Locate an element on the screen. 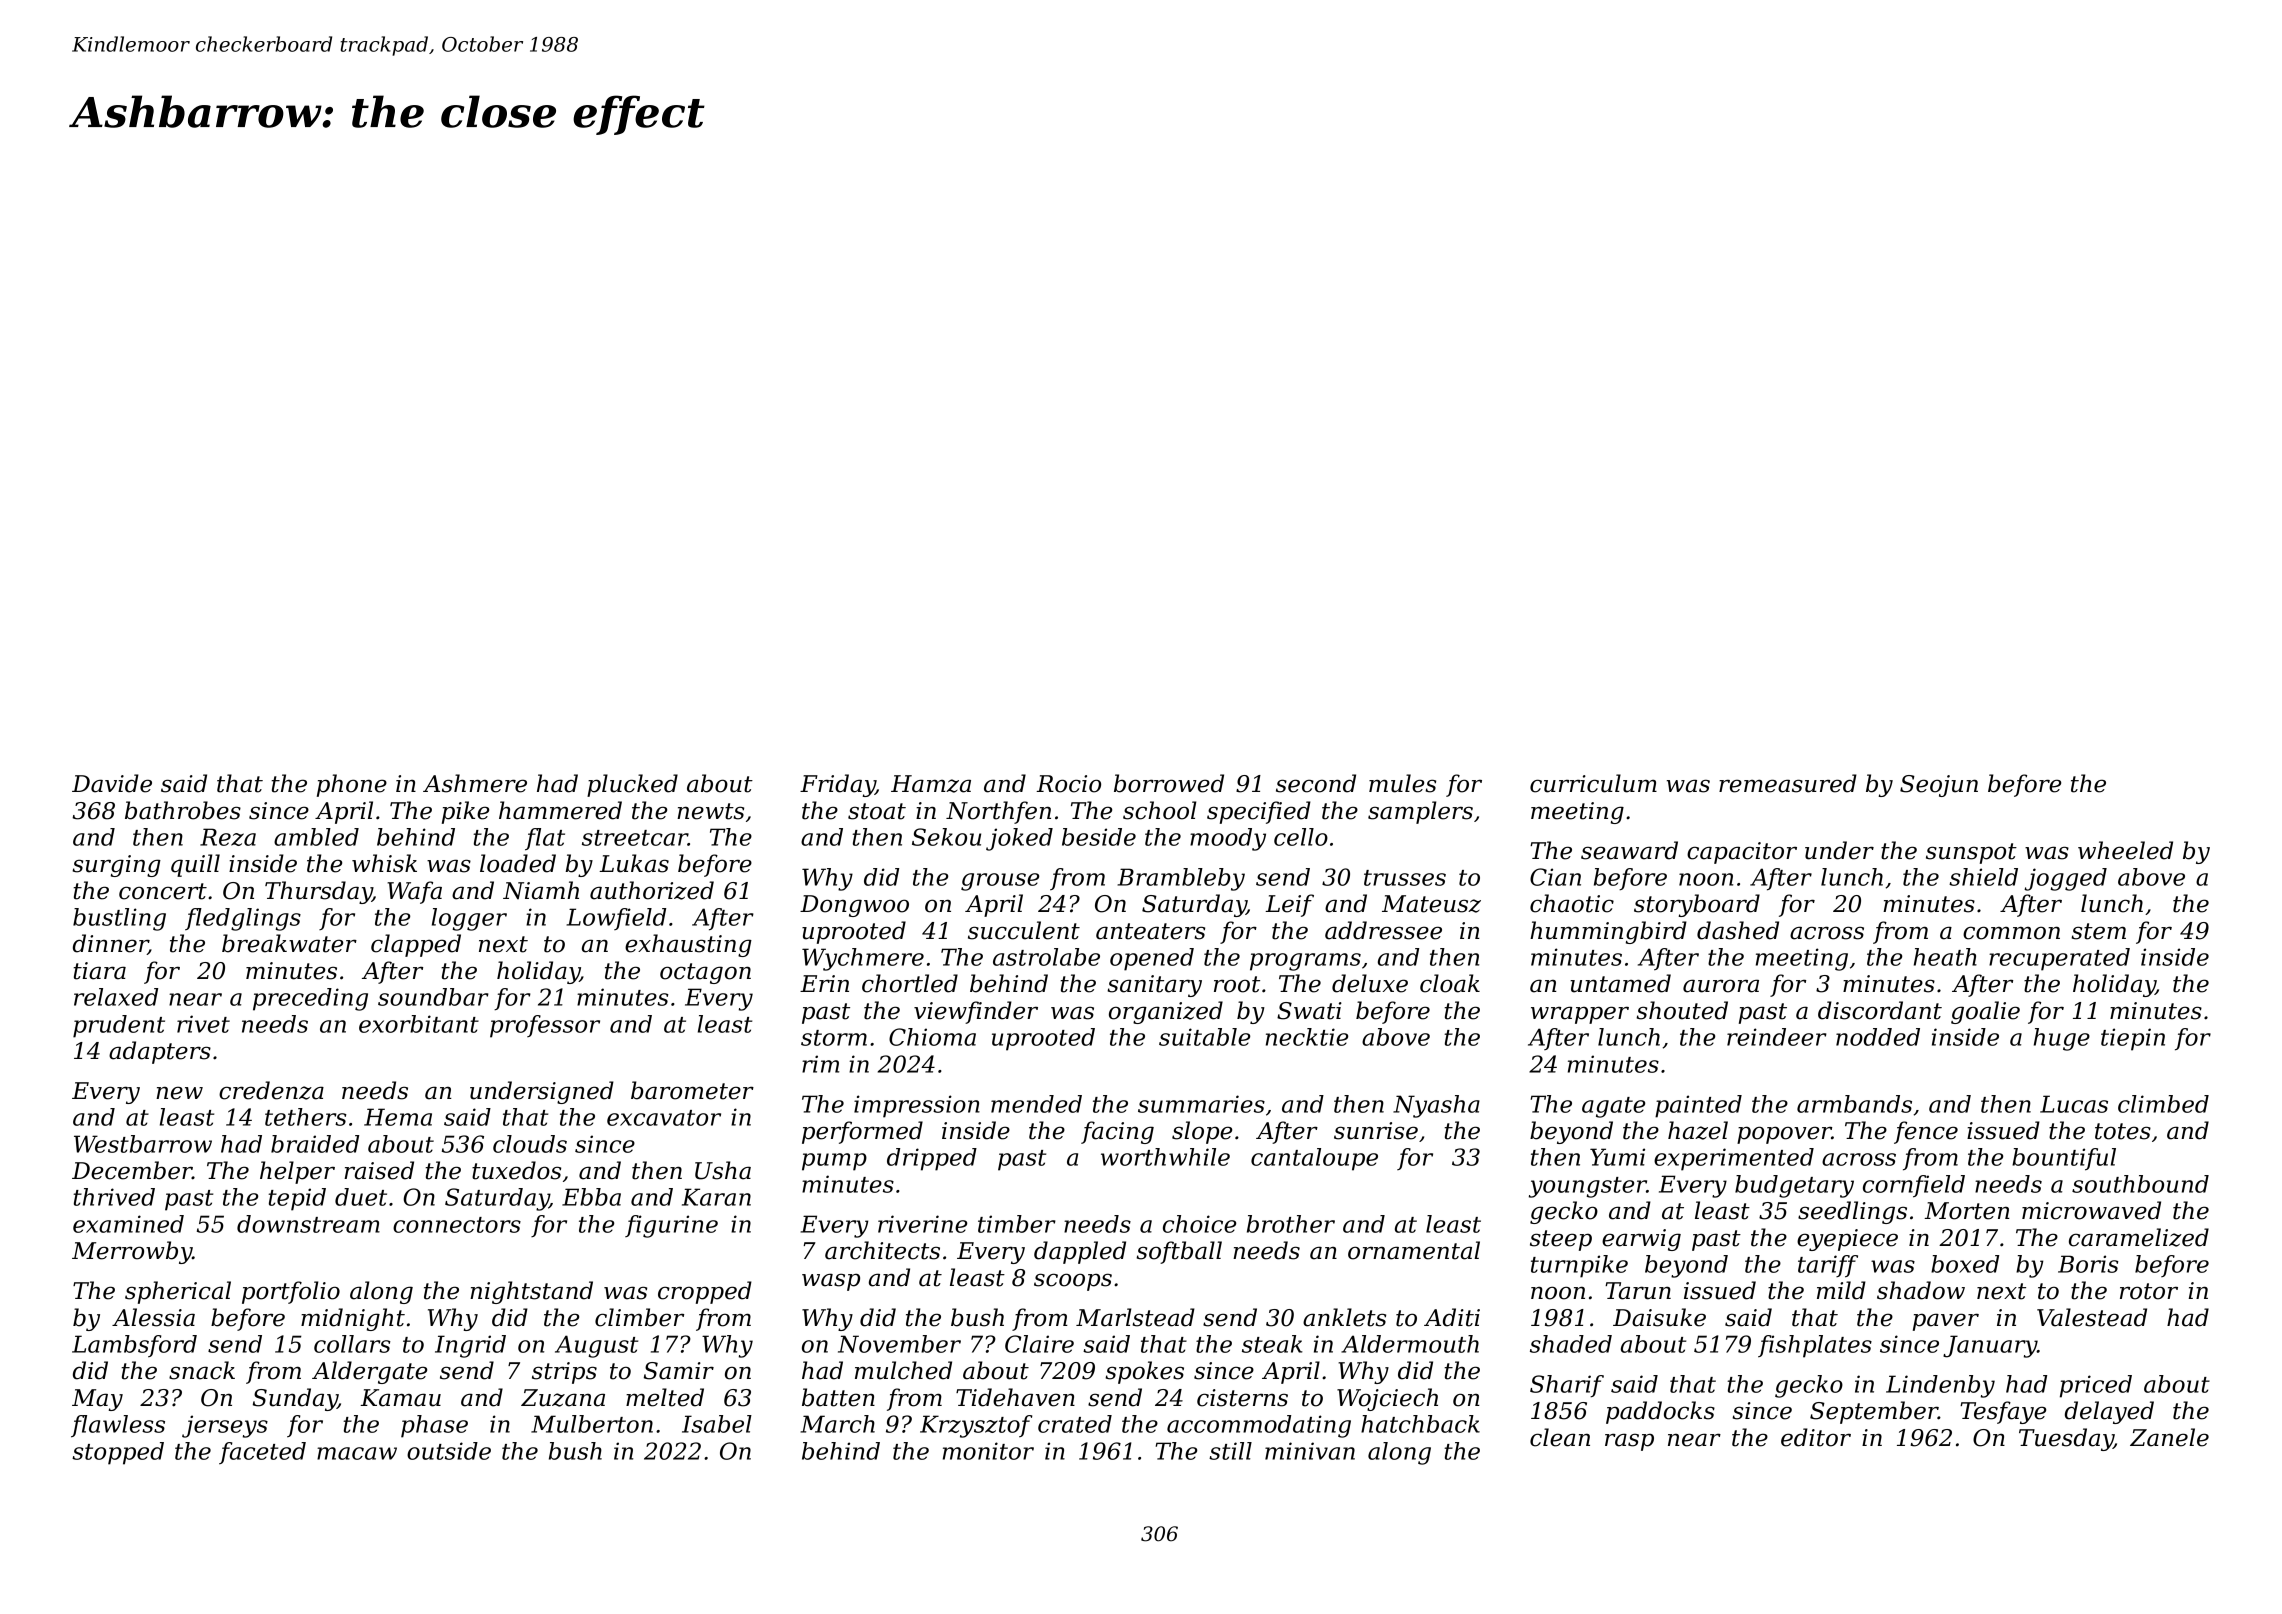 The image size is (2282, 1614). common is located at coordinates (2011, 933).
